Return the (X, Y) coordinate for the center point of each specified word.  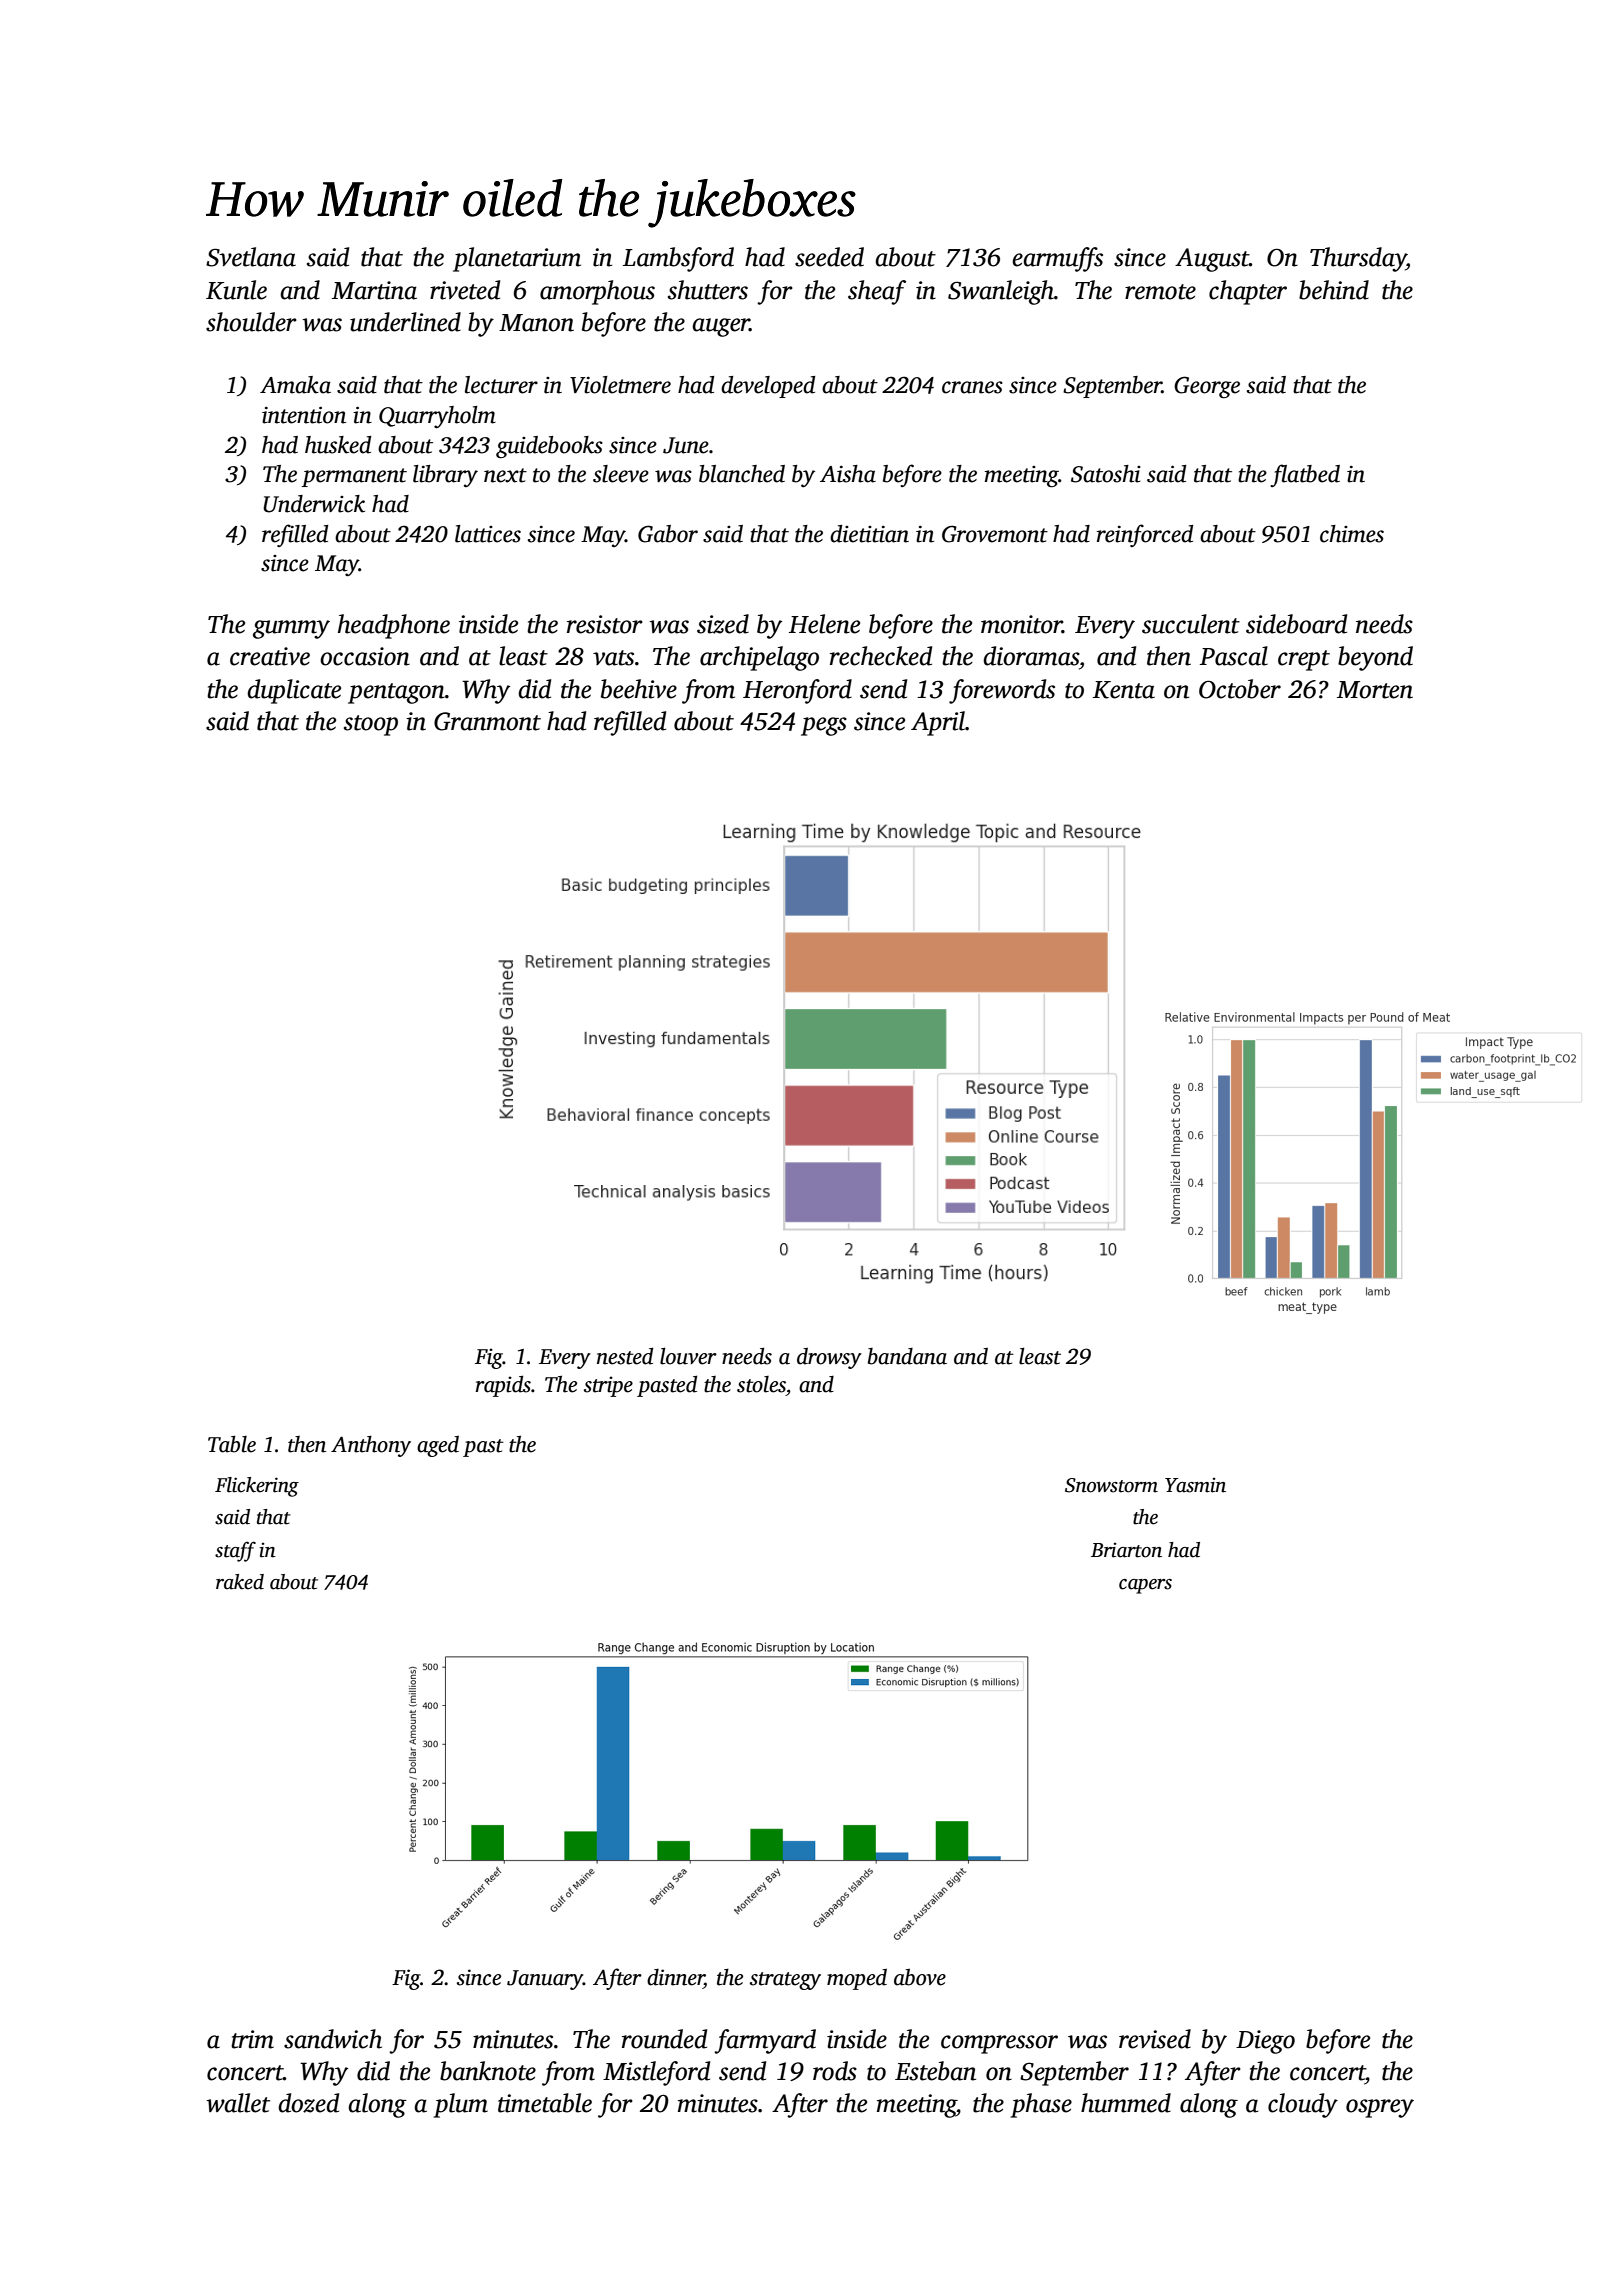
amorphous (597, 292)
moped (857, 1979)
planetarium (517, 259)
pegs (824, 726)
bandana (907, 1356)
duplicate (294, 691)
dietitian (869, 534)
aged (438, 1446)
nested (625, 1356)
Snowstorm (1111, 1485)
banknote (488, 2071)
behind (1334, 290)
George (1207, 387)
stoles (761, 1384)
